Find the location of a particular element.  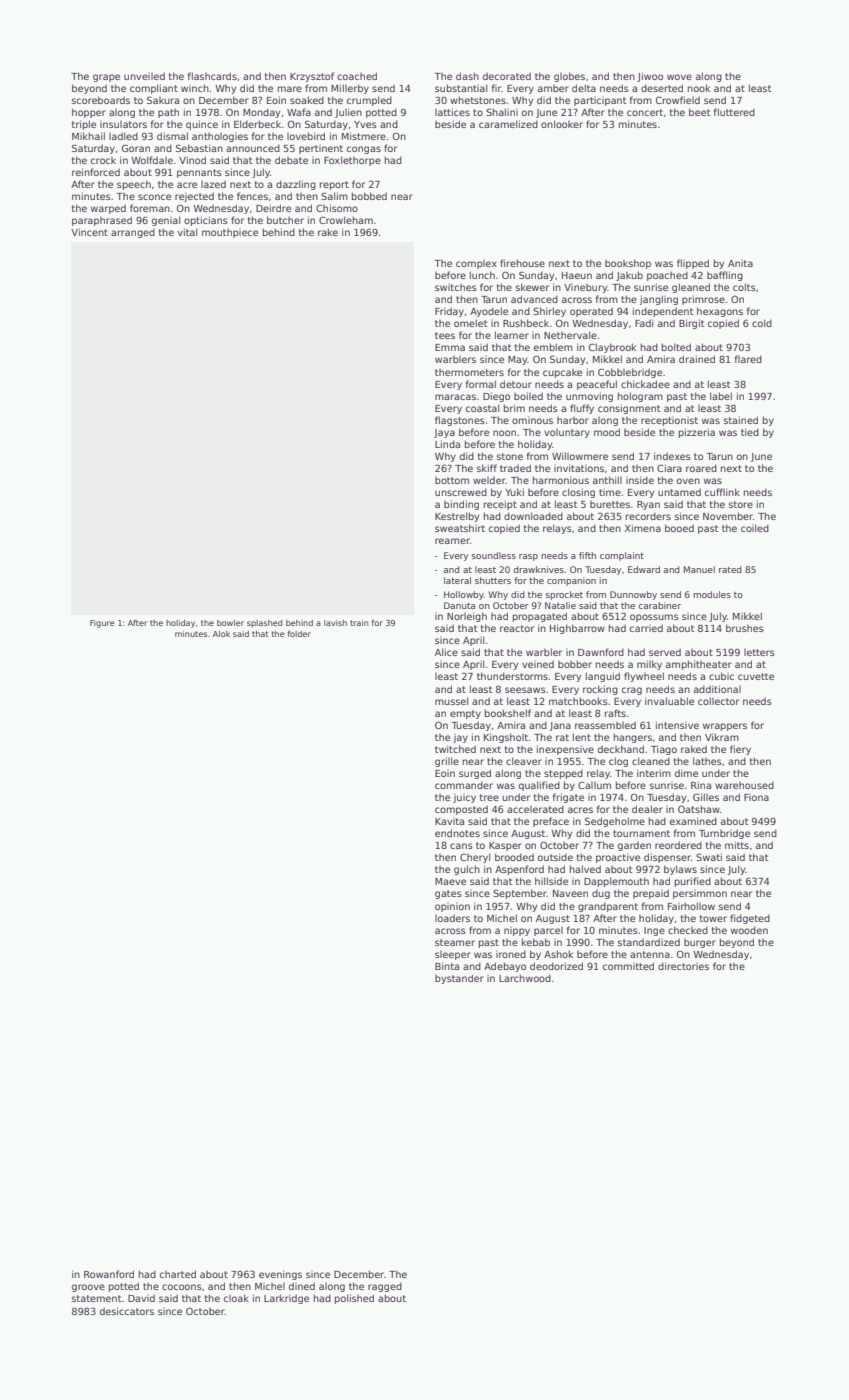

ragged is located at coordinates (385, 1287).
